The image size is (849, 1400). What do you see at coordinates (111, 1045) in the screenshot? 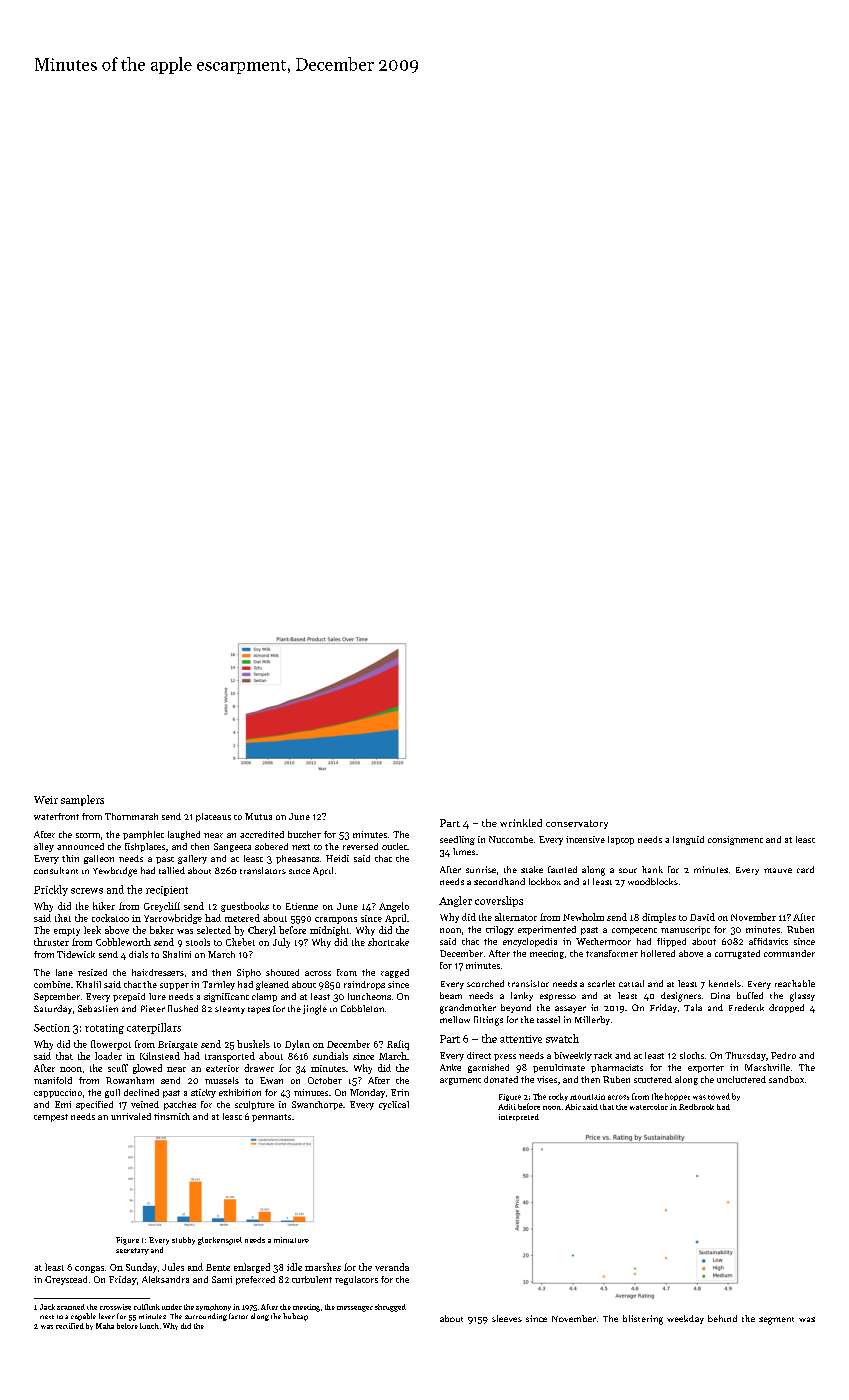
I see `flowerpot` at bounding box center [111, 1045].
